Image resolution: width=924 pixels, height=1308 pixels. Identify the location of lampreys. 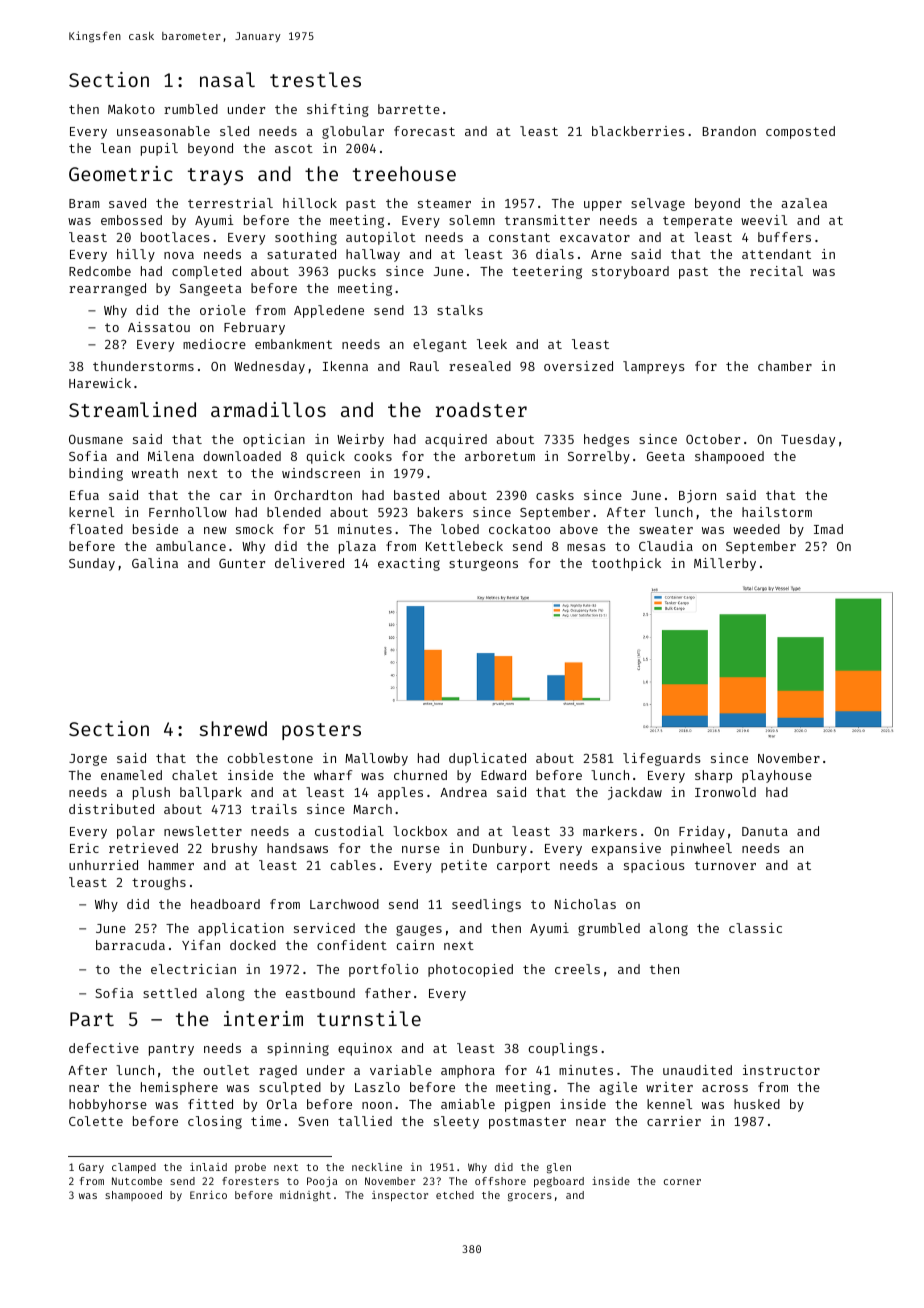
(654, 367).
